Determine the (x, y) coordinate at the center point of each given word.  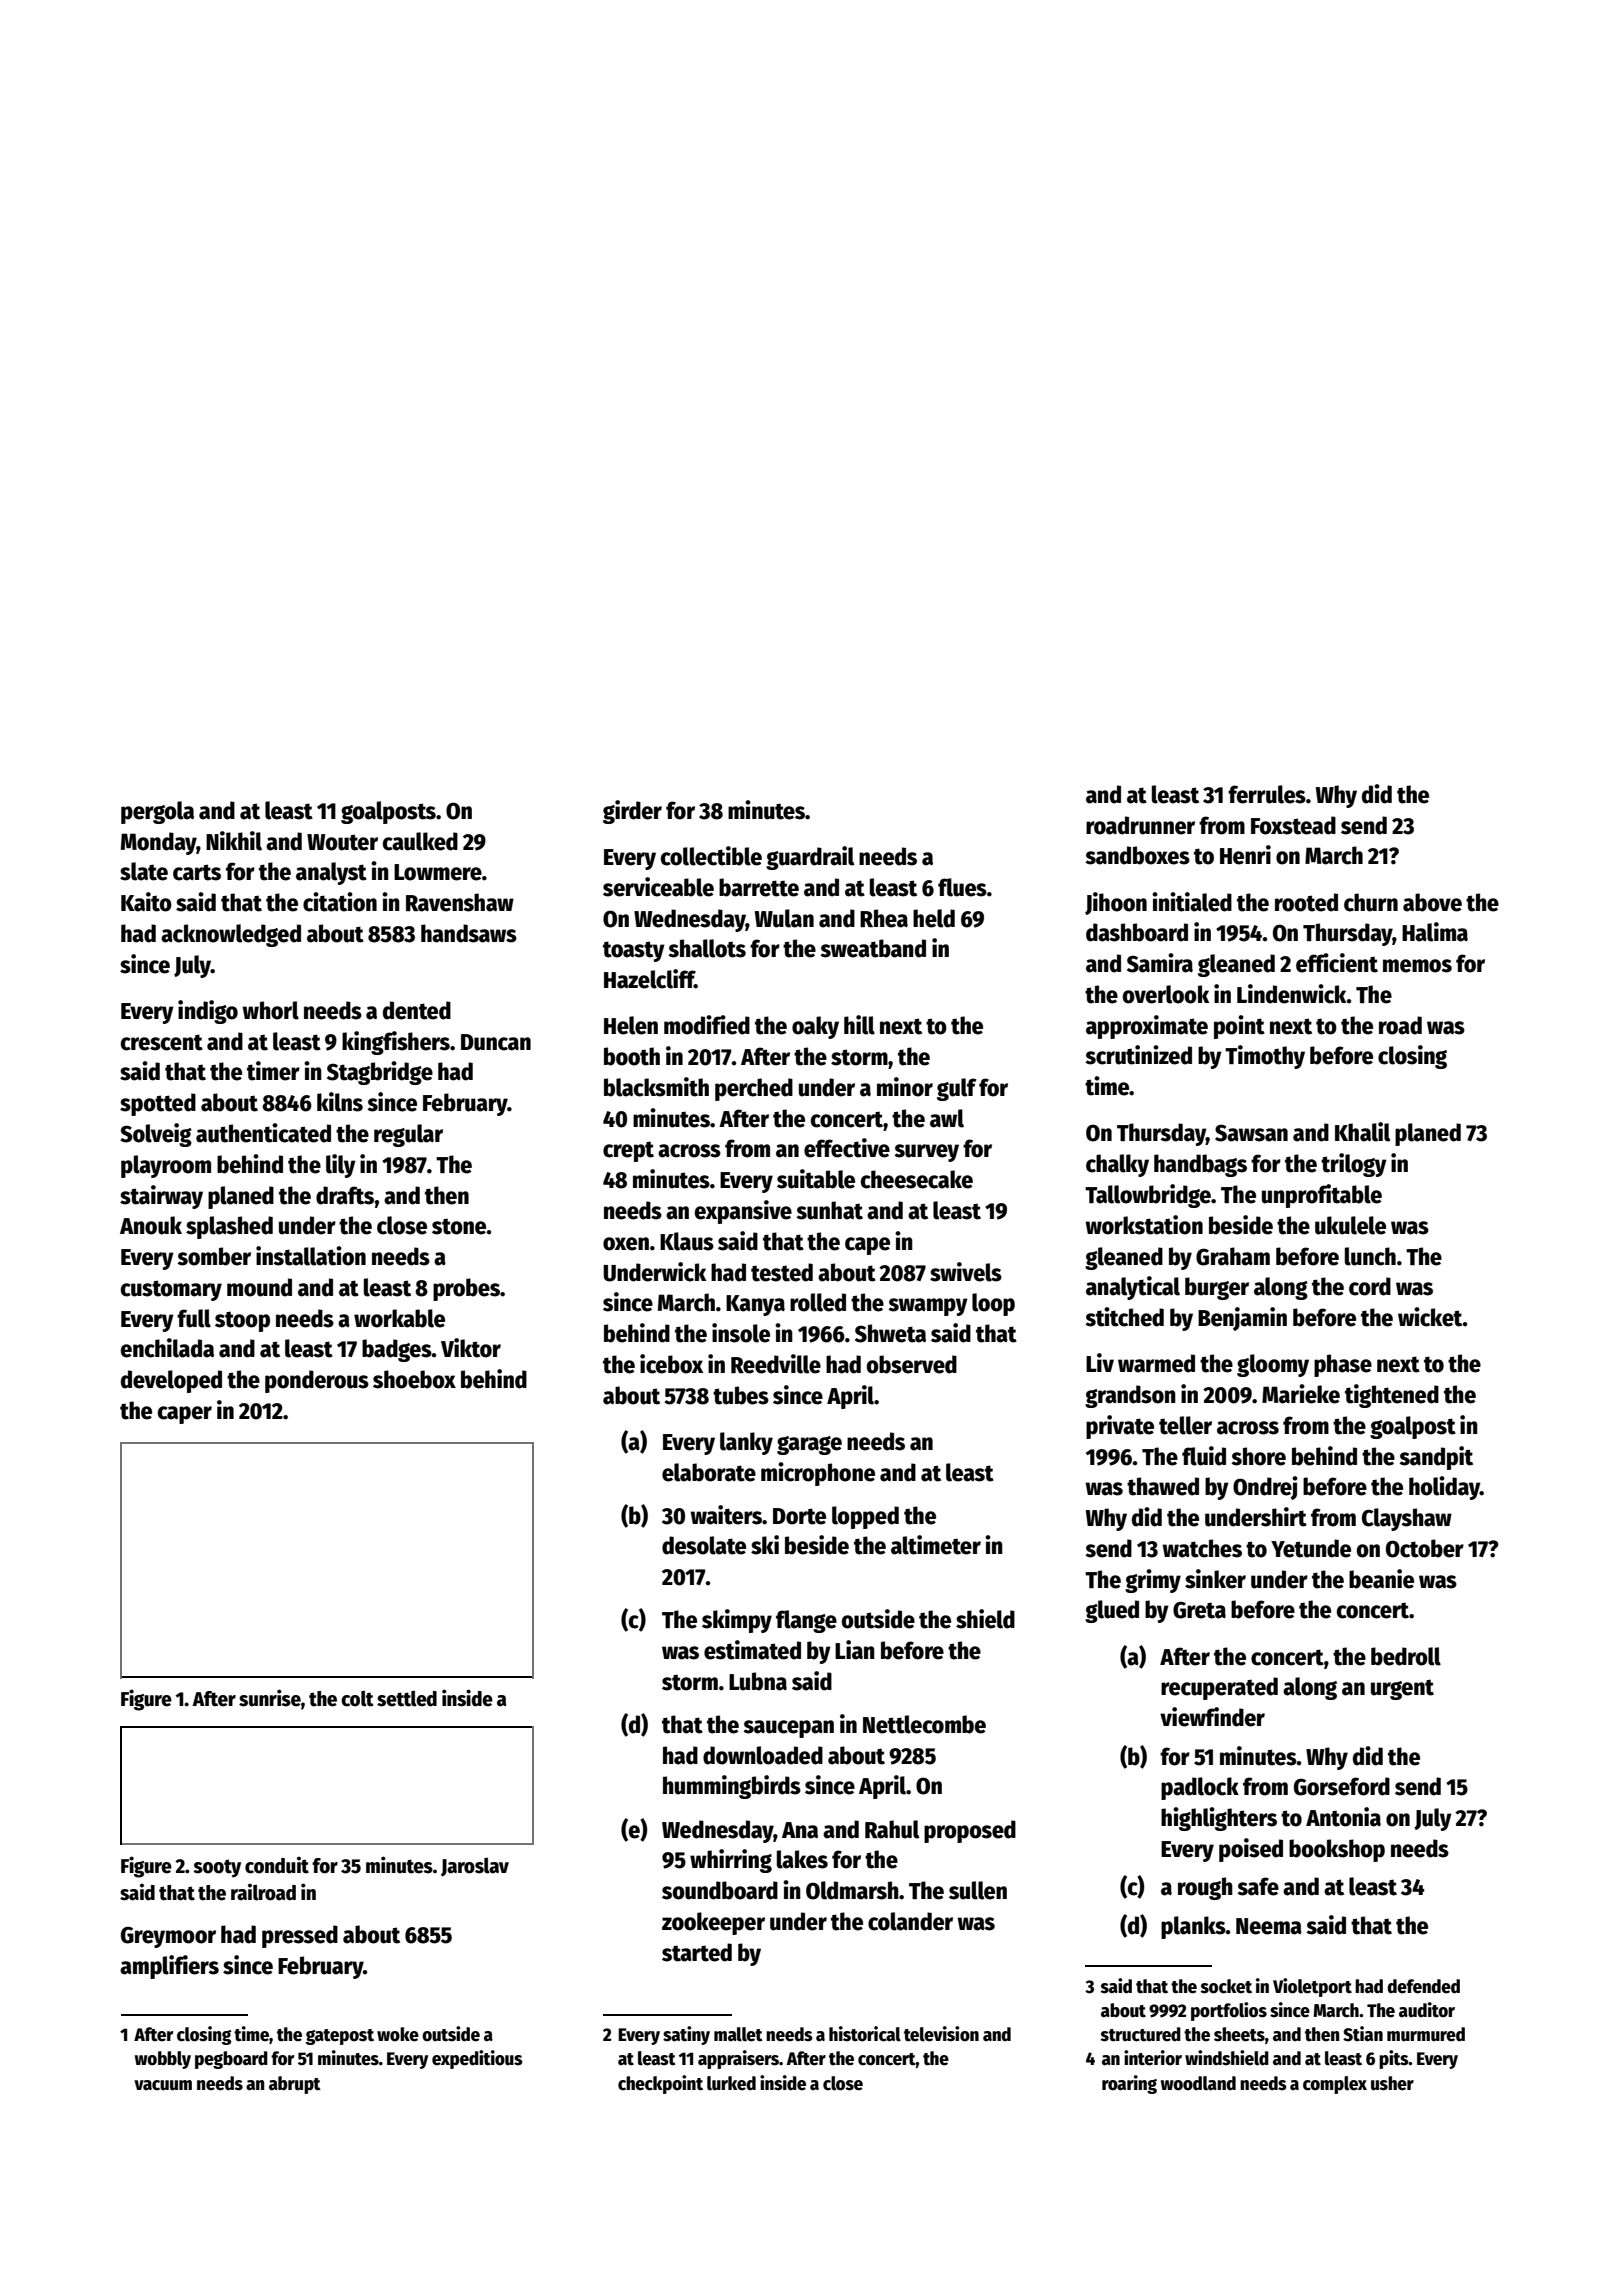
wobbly (163, 2060)
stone (459, 1226)
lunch (1370, 1256)
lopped (865, 1517)
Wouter (342, 842)
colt (357, 1698)
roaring (1129, 2084)
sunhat (829, 1210)
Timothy (1265, 1057)
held (934, 918)
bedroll (1406, 1656)
